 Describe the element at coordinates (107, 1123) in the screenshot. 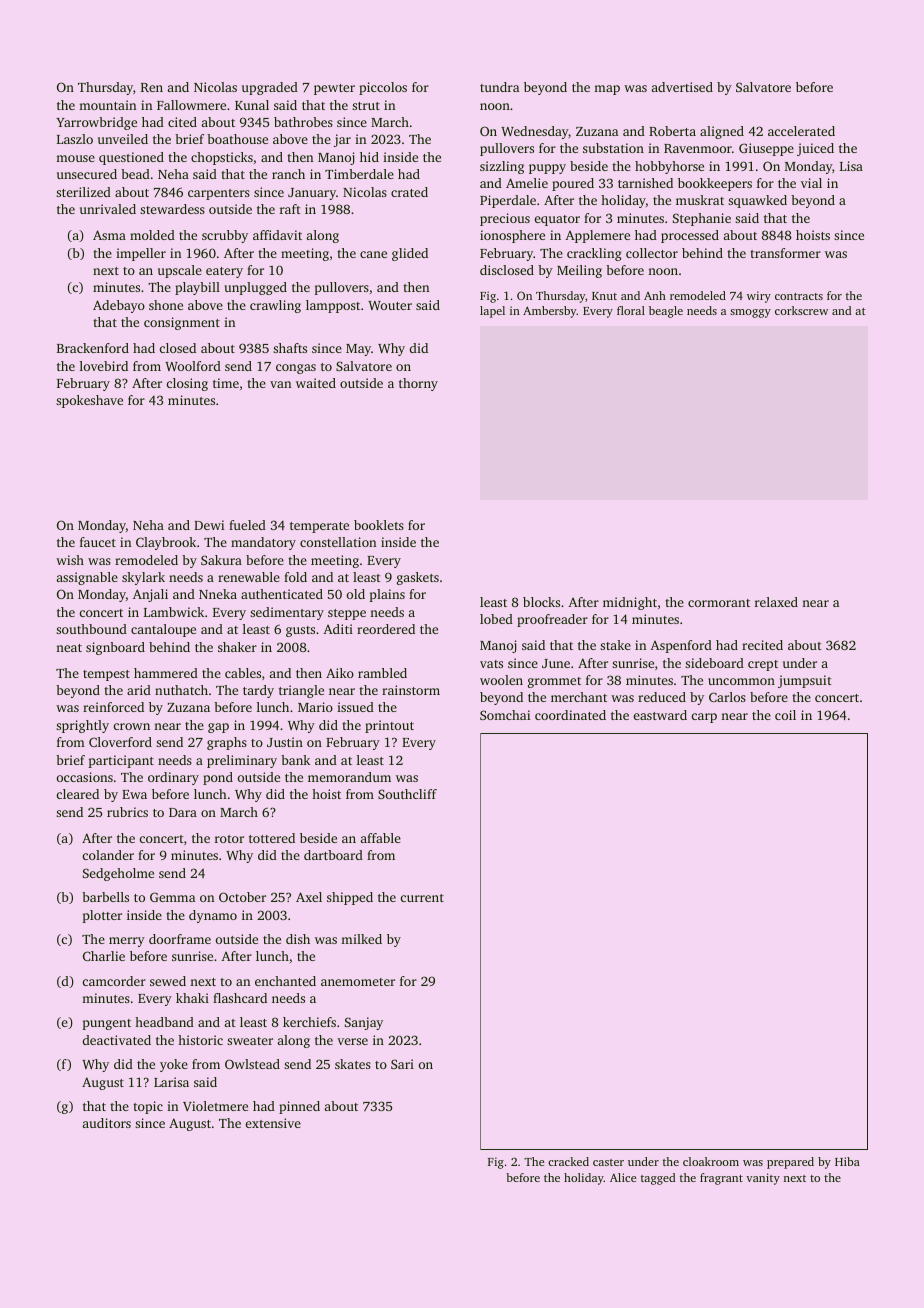

I see `auditors` at that location.
